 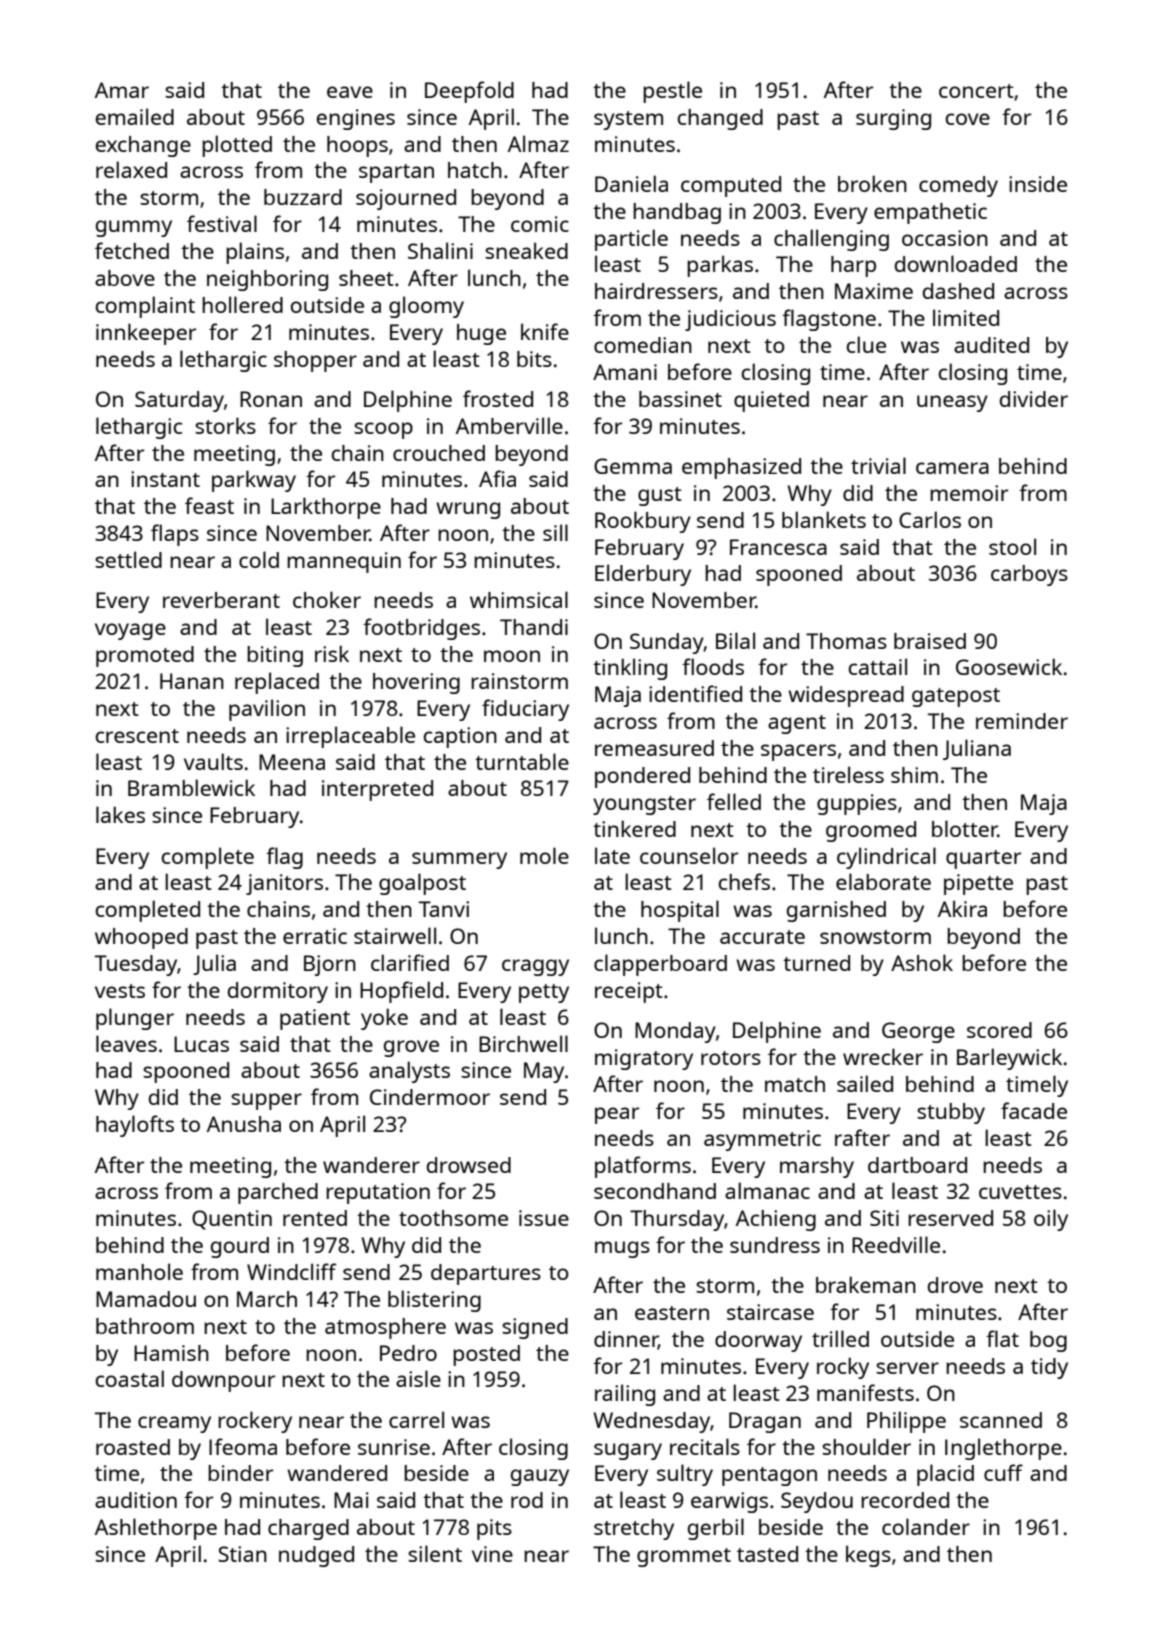 What do you see at coordinates (926, 1526) in the screenshot?
I see `colander` at bounding box center [926, 1526].
